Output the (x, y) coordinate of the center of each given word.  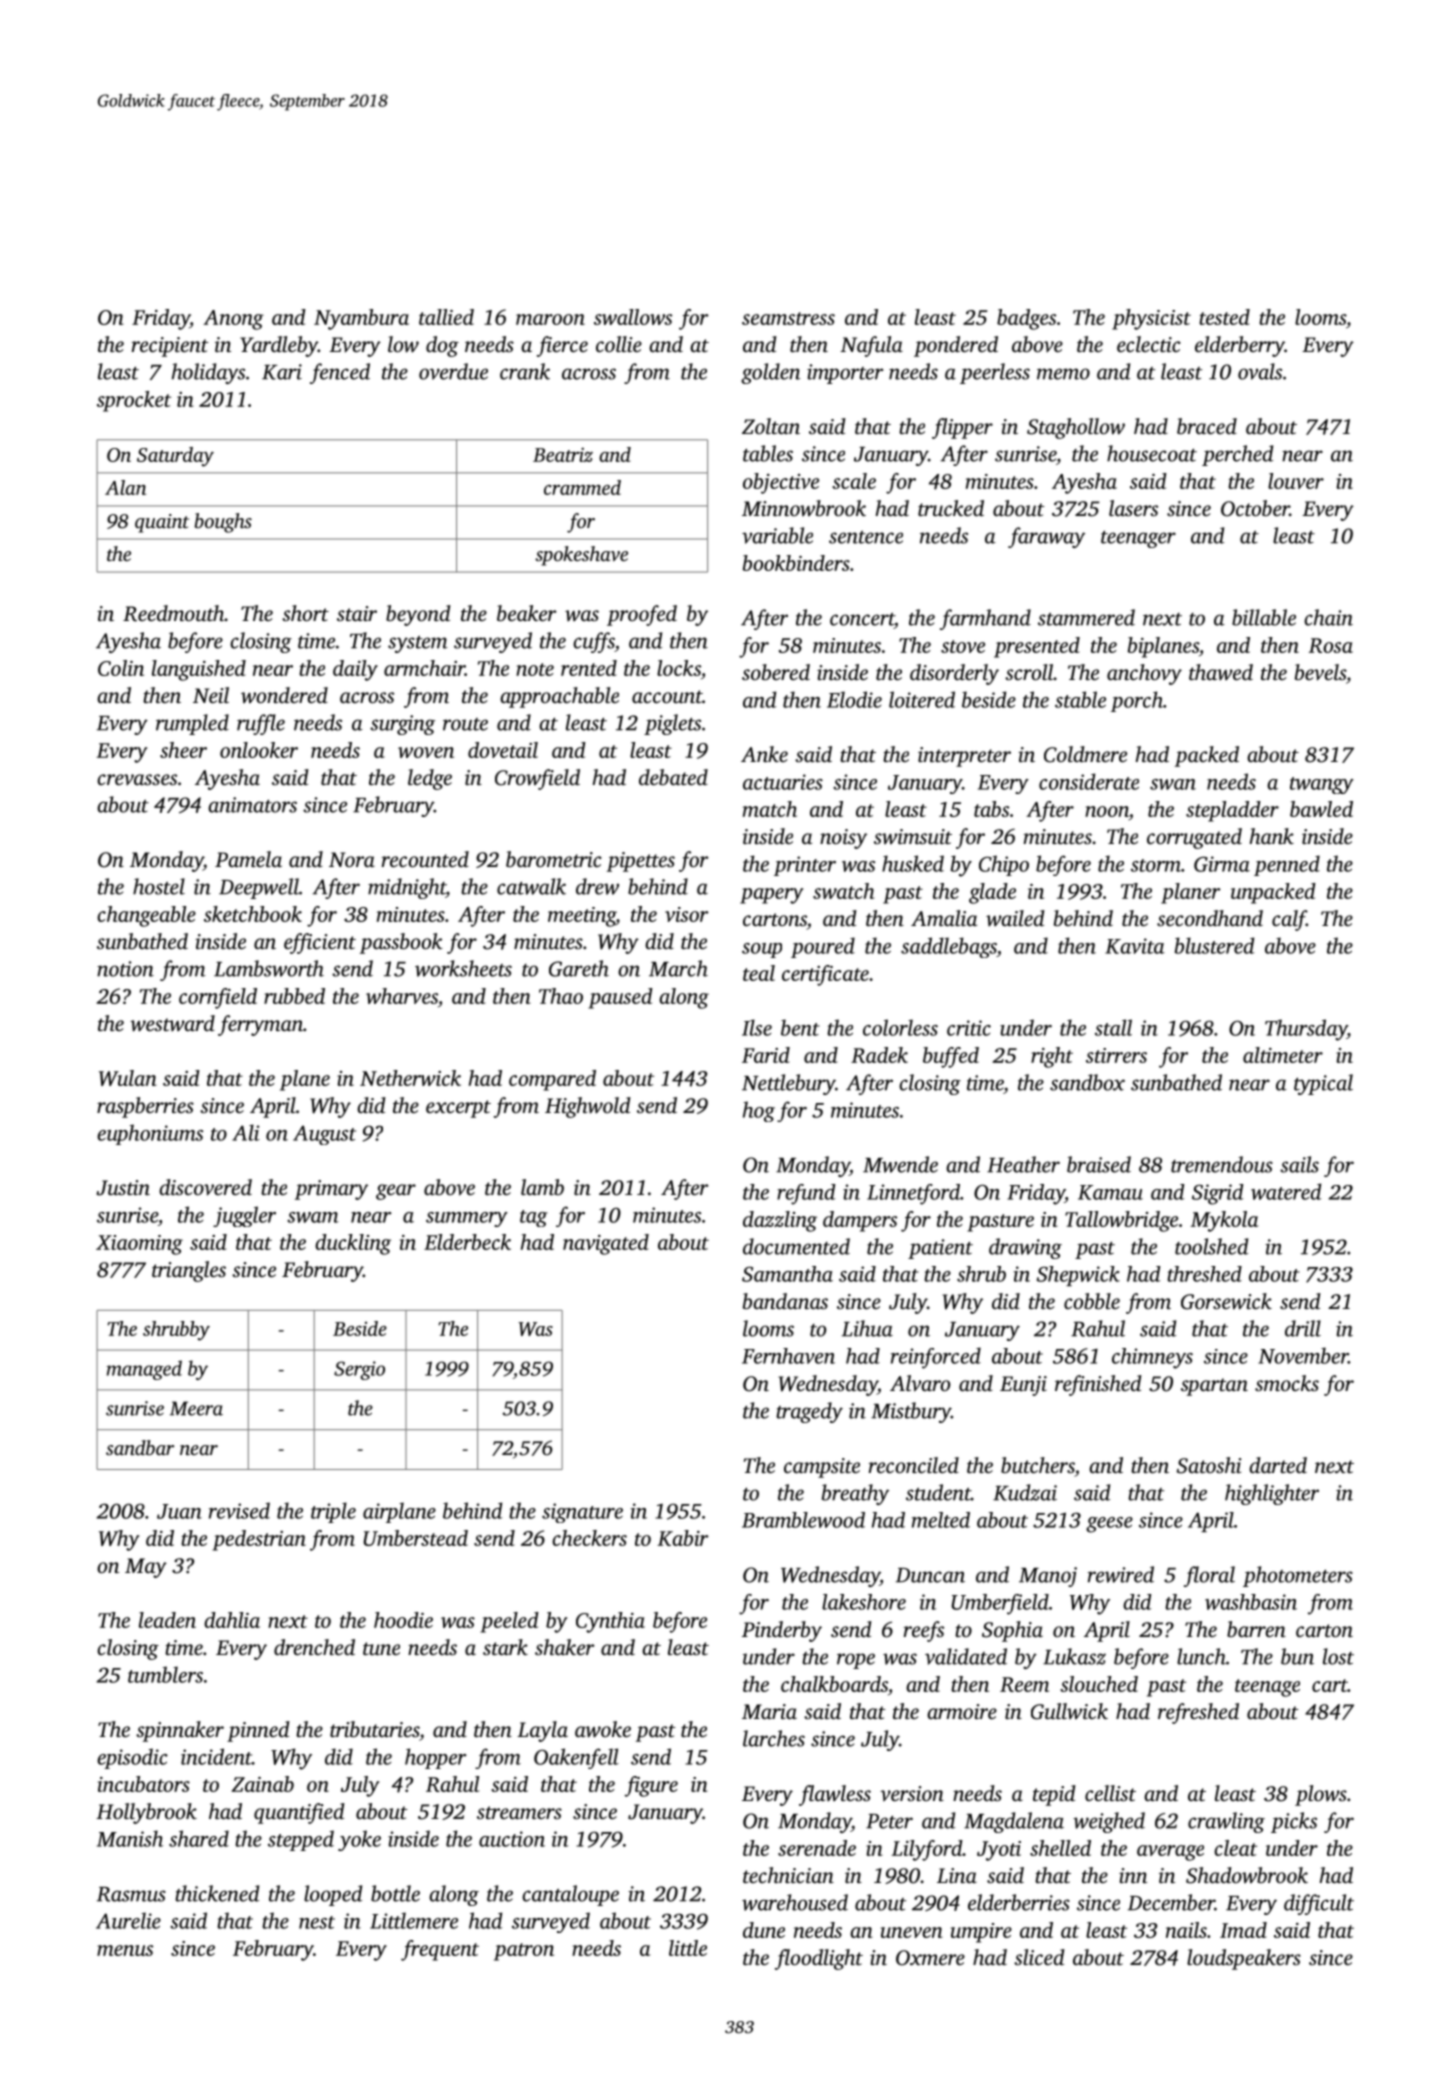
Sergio (359, 1370)
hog (759, 1111)
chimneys (1152, 1358)
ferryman (260, 1025)
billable (1264, 617)
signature (582, 1513)
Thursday (1306, 1030)
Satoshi (1209, 1465)
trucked (951, 508)
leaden (167, 1620)
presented (1037, 647)
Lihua (867, 1328)
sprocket (134, 401)
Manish (130, 1838)
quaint (162, 523)
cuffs (594, 642)
